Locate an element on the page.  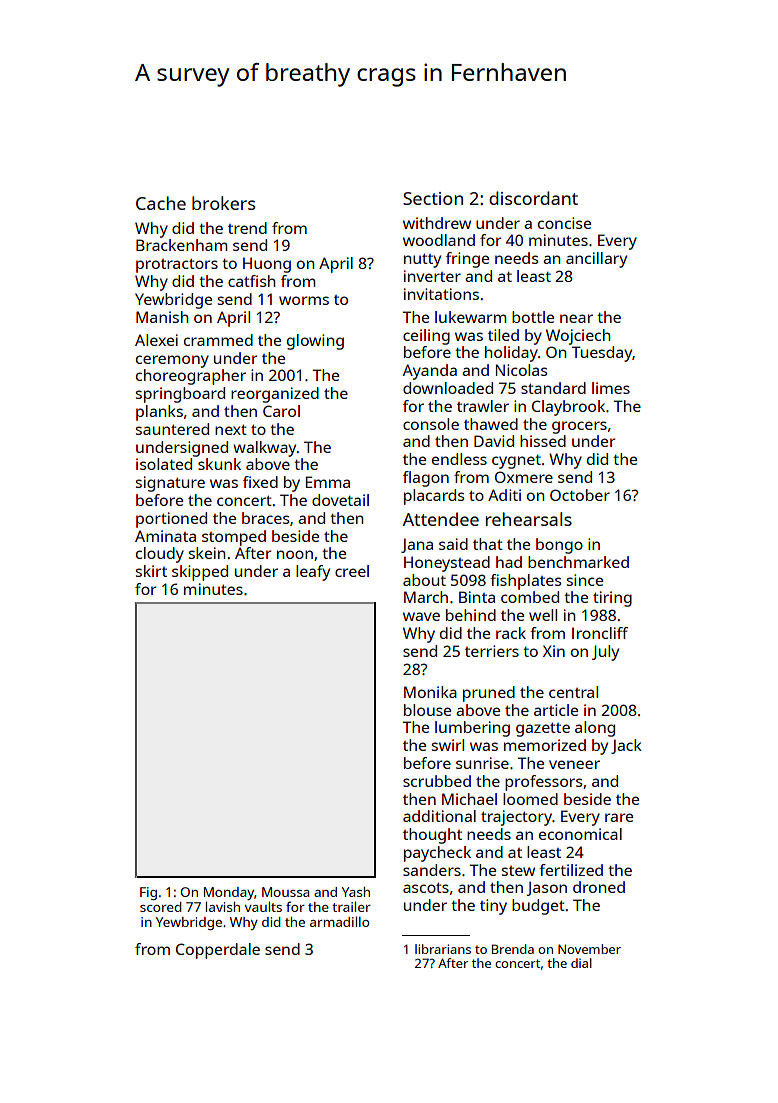
since is located at coordinates (585, 580).
